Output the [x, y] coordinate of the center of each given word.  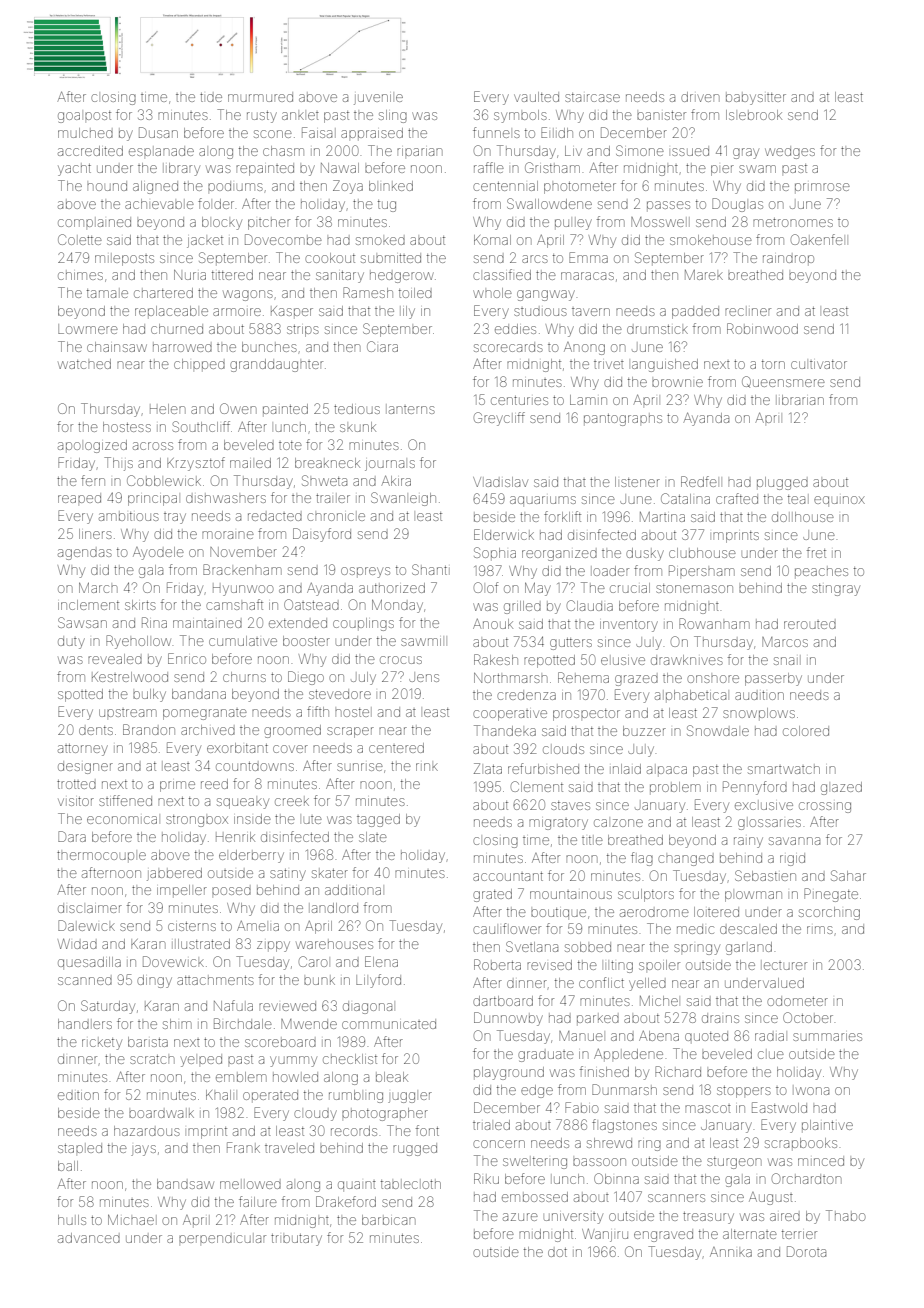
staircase [592, 97]
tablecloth [411, 1184]
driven [700, 97]
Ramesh [368, 292]
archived [208, 730]
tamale [107, 293]
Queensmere [783, 382]
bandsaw [185, 1184]
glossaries [769, 824]
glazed [841, 788]
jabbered [174, 874]
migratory [558, 824]
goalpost [84, 117]
